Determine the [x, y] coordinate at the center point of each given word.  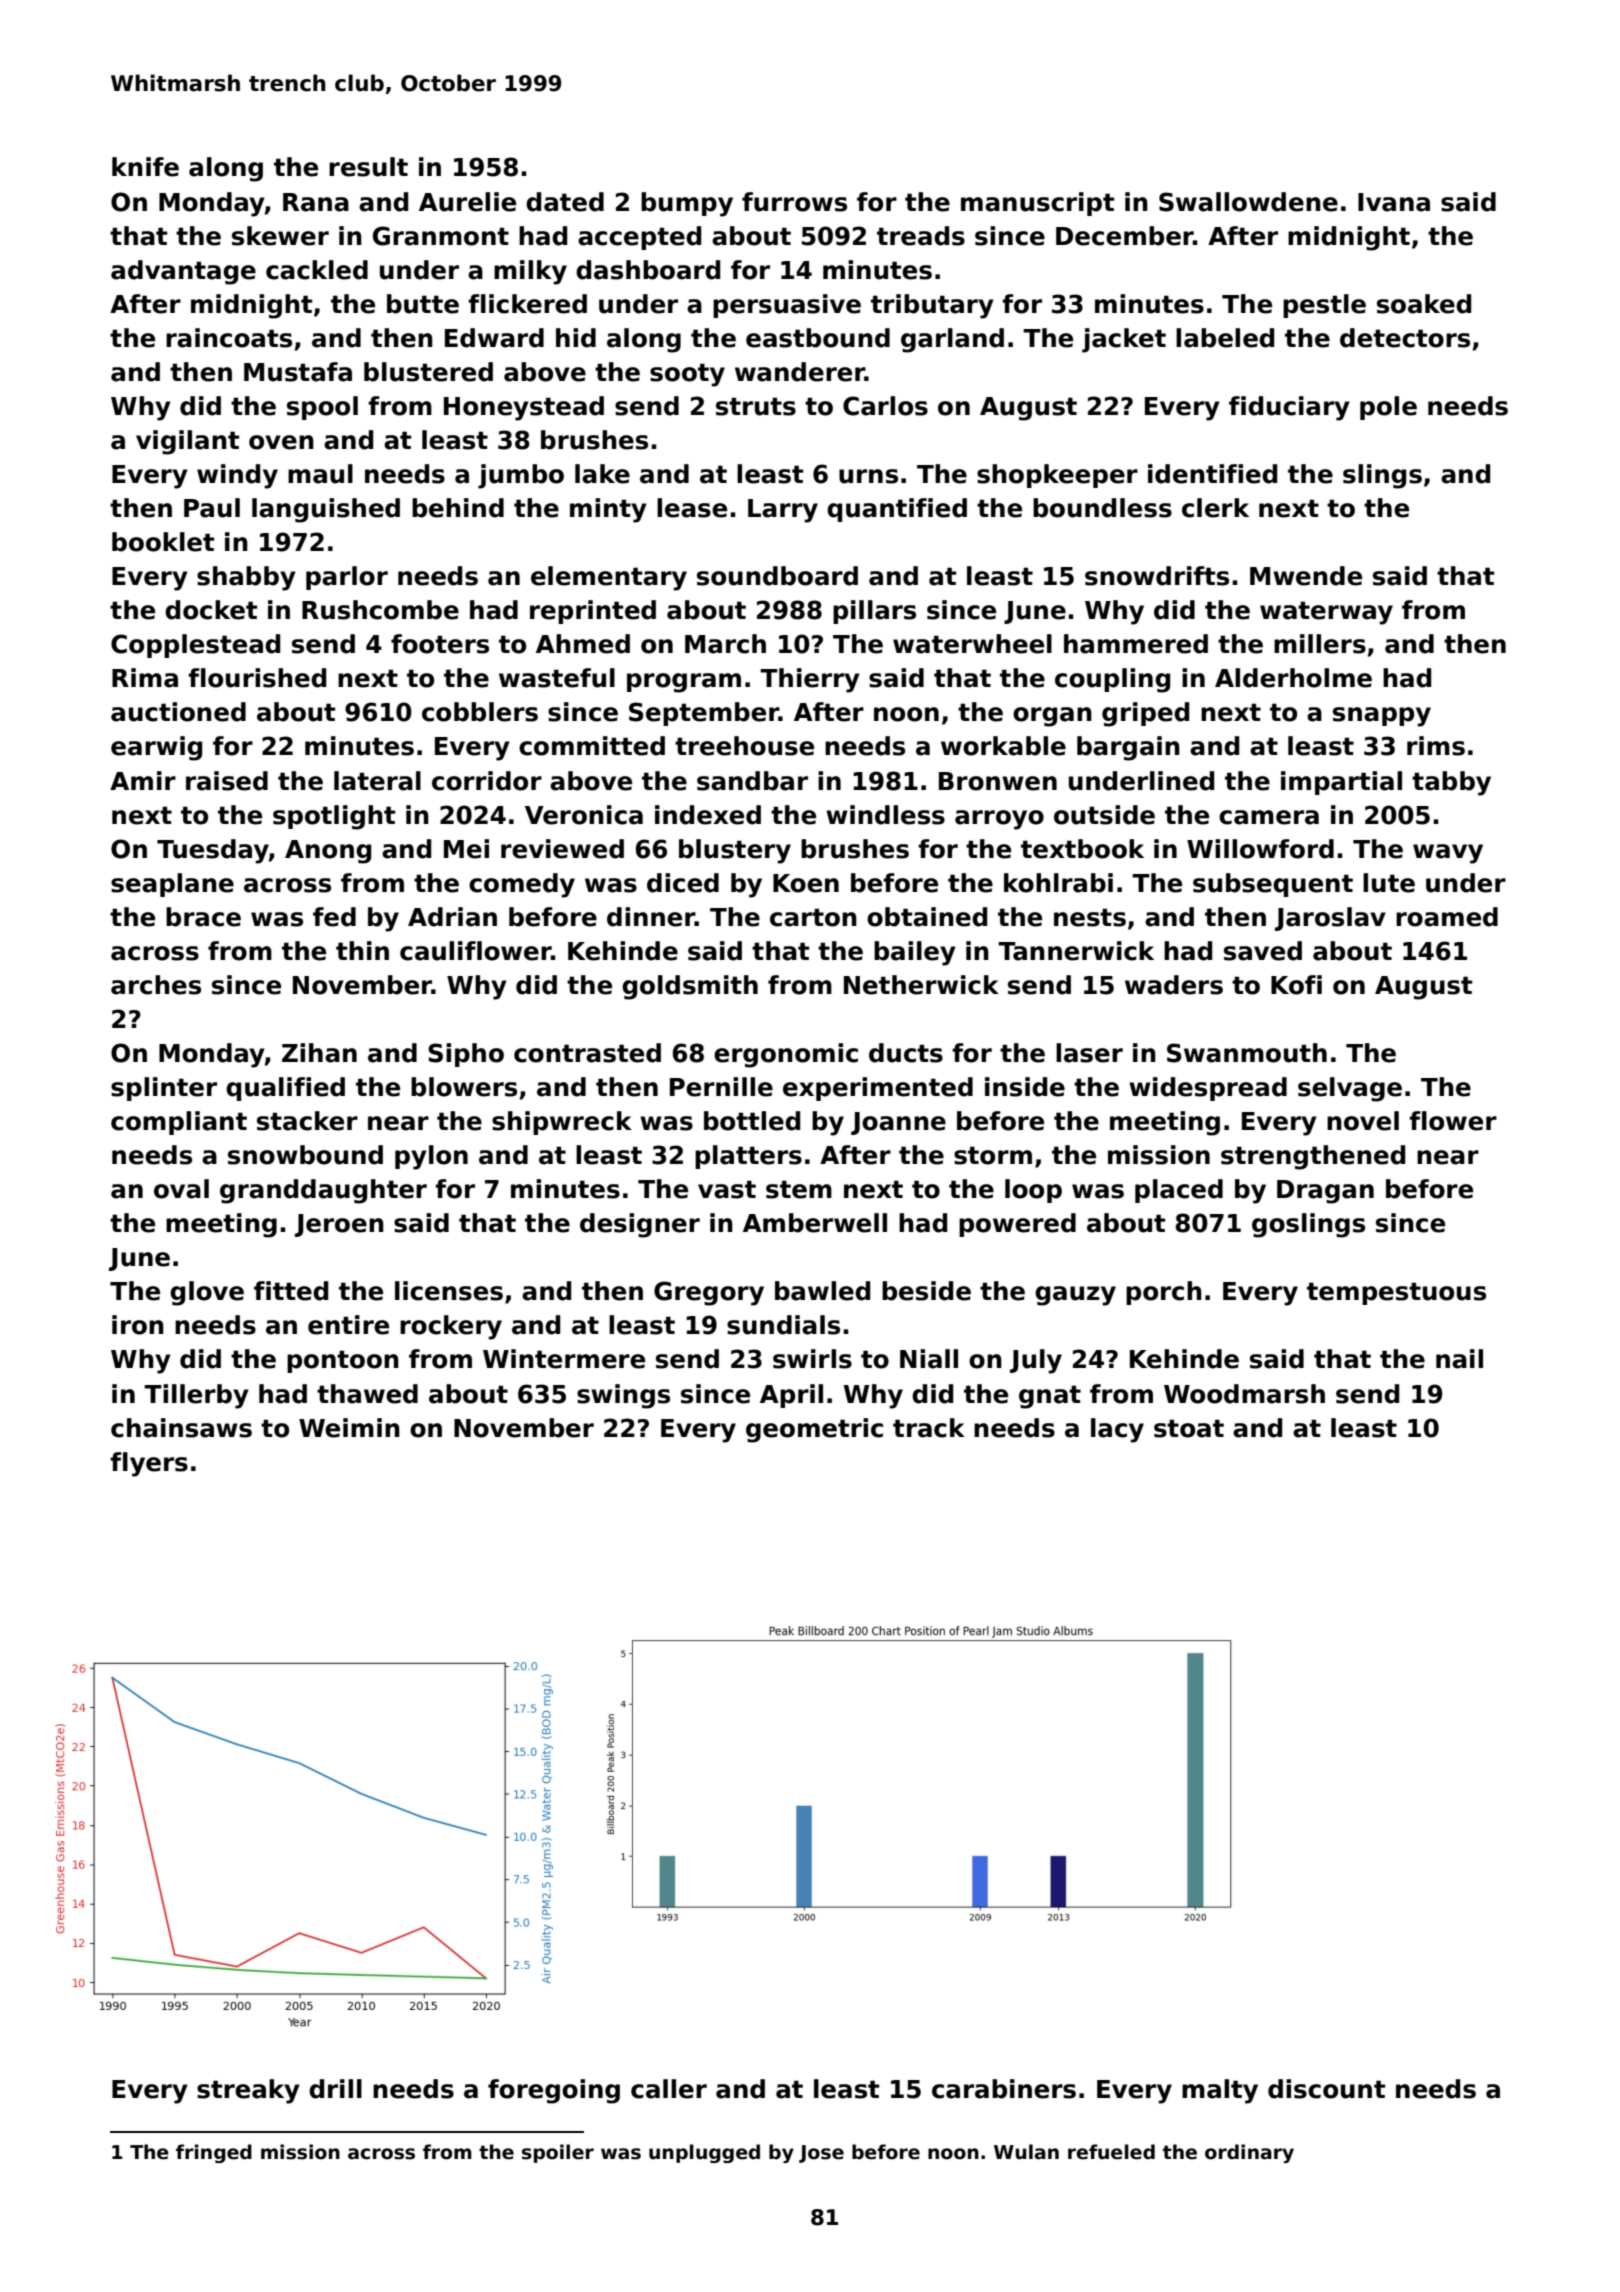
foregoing [554, 2091]
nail [1459, 1359]
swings [623, 1396]
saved [1263, 951]
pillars [874, 612]
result [368, 167]
